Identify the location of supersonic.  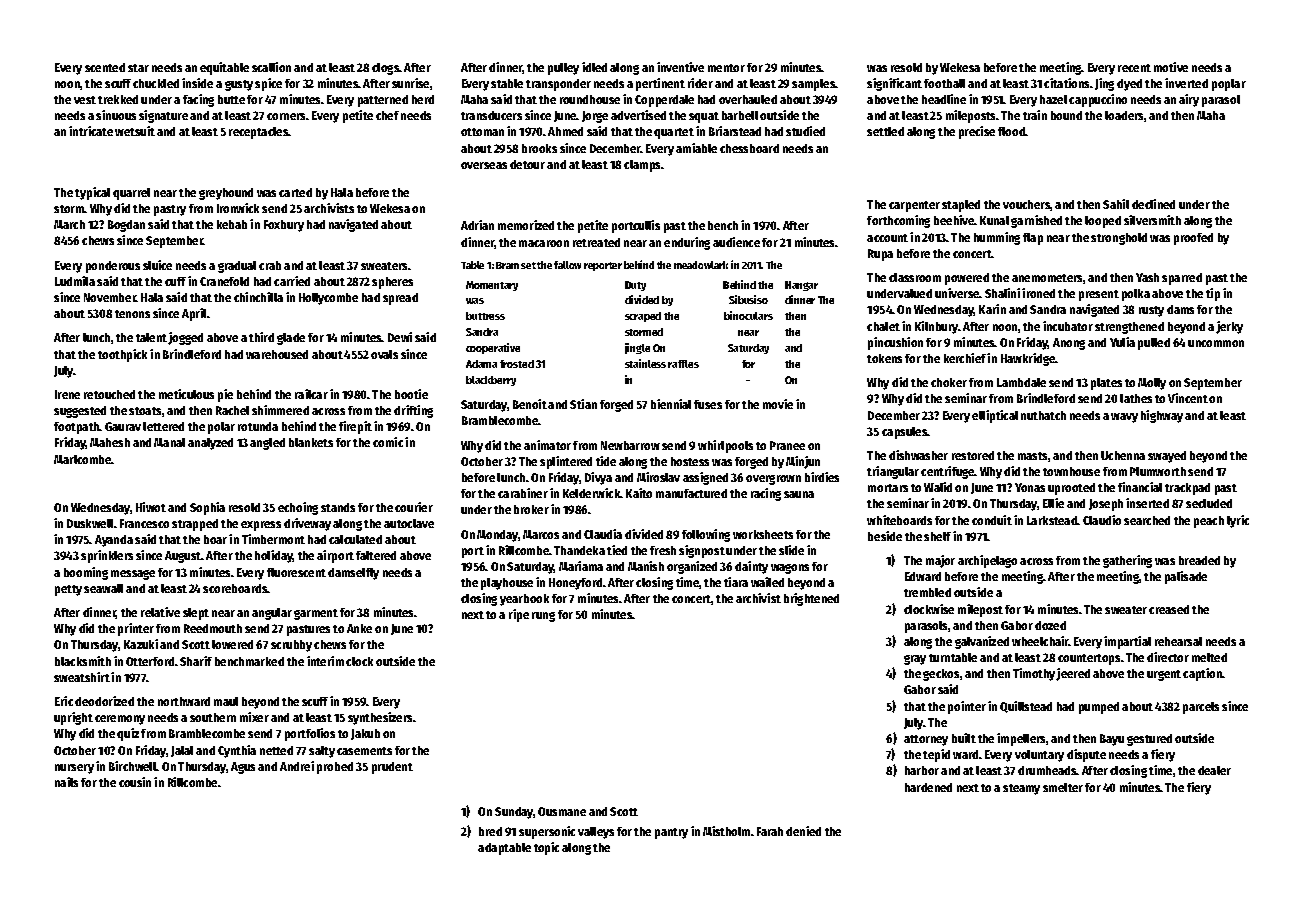
(547, 832).
